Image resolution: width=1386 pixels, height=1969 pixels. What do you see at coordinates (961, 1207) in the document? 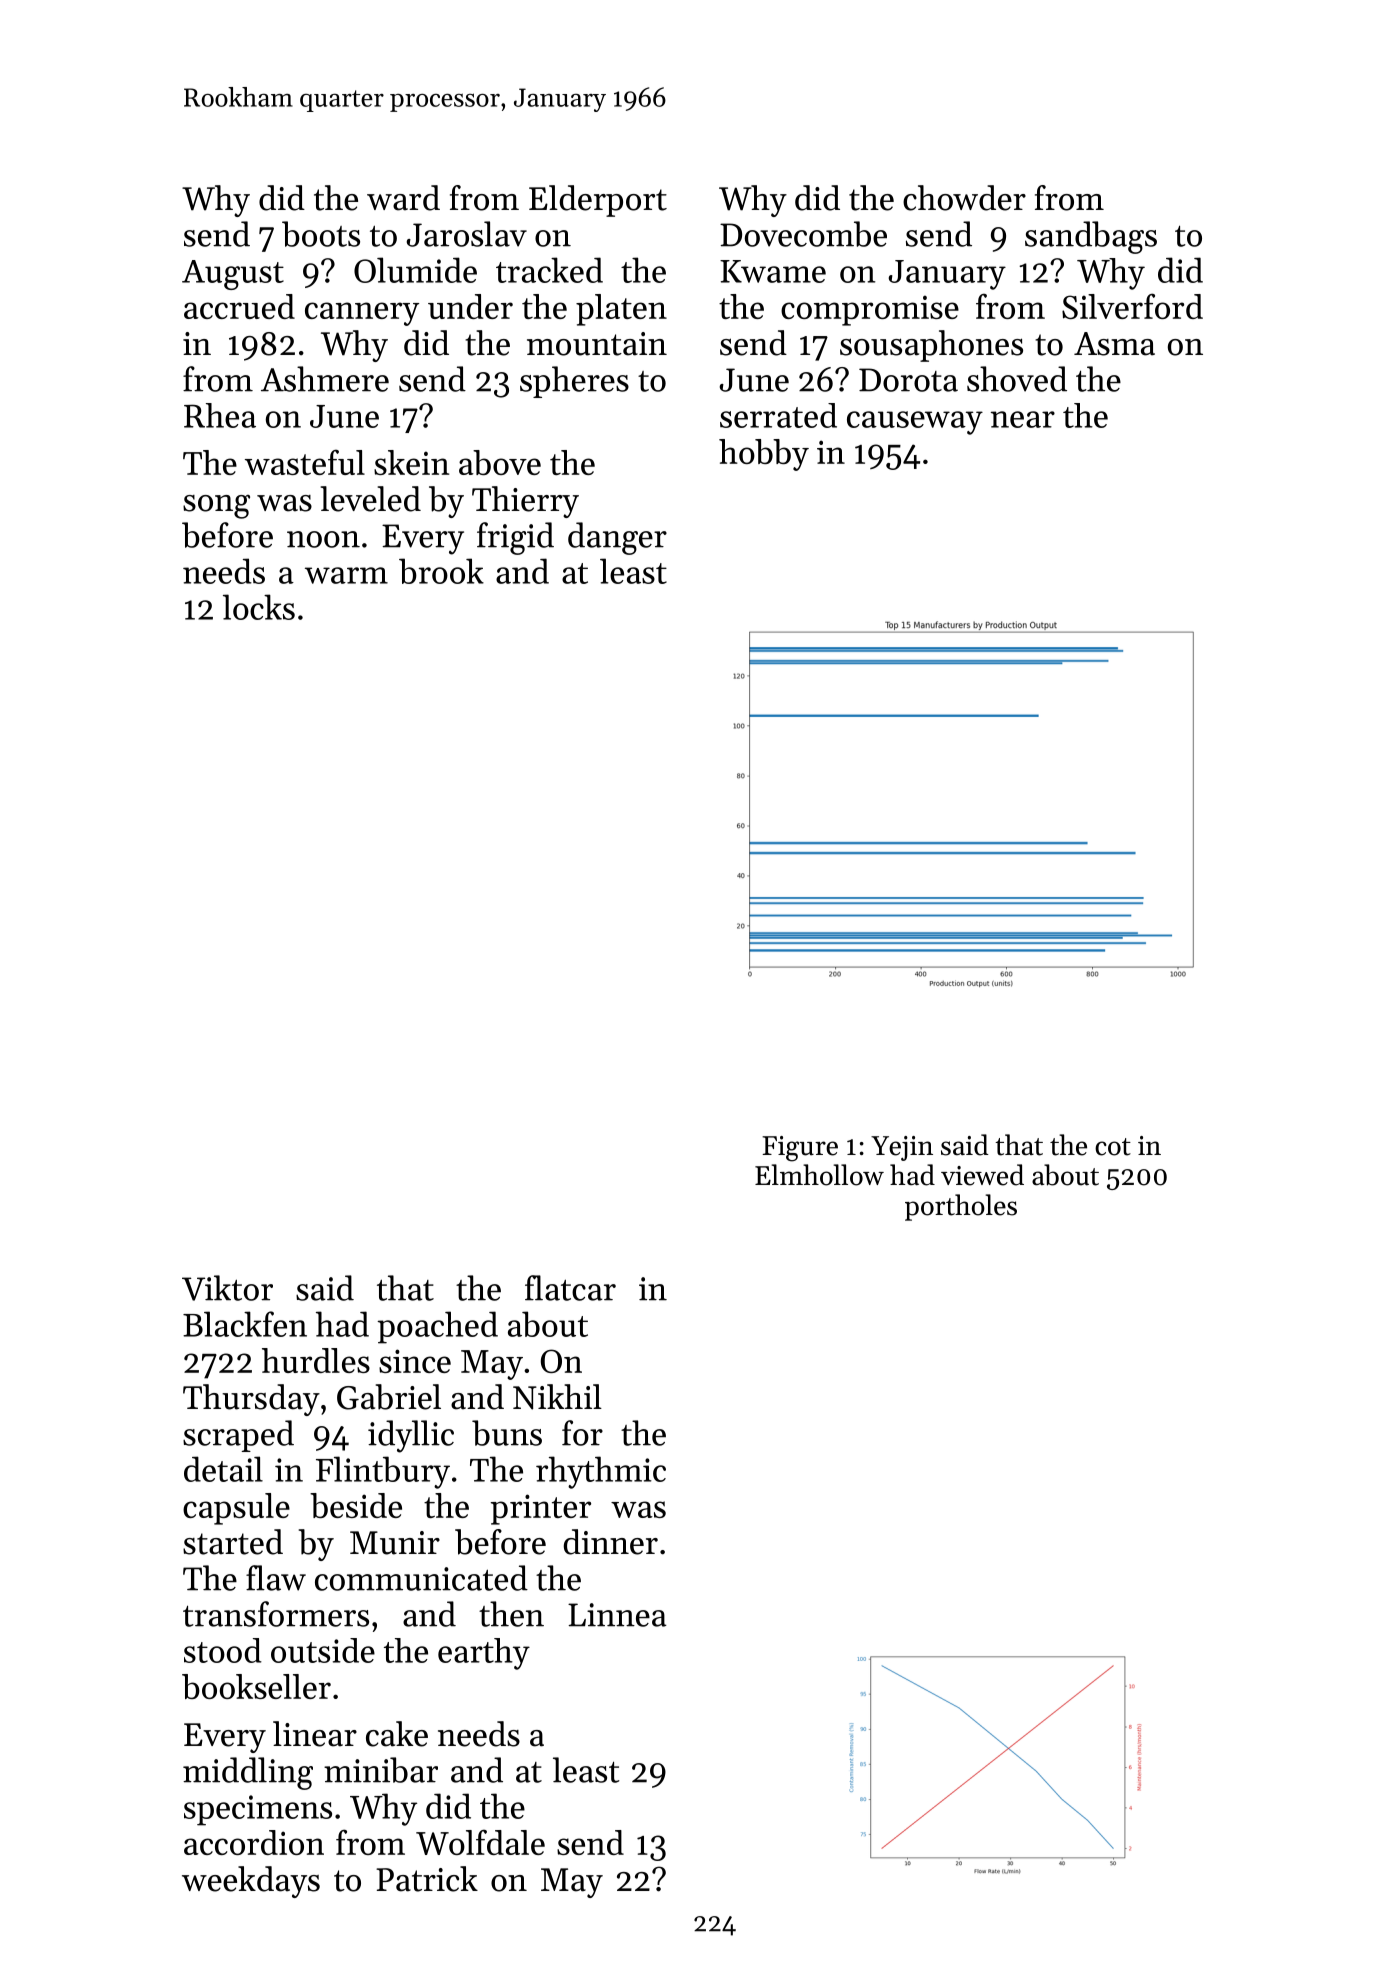
I see `portholes` at bounding box center [961, 1207].
